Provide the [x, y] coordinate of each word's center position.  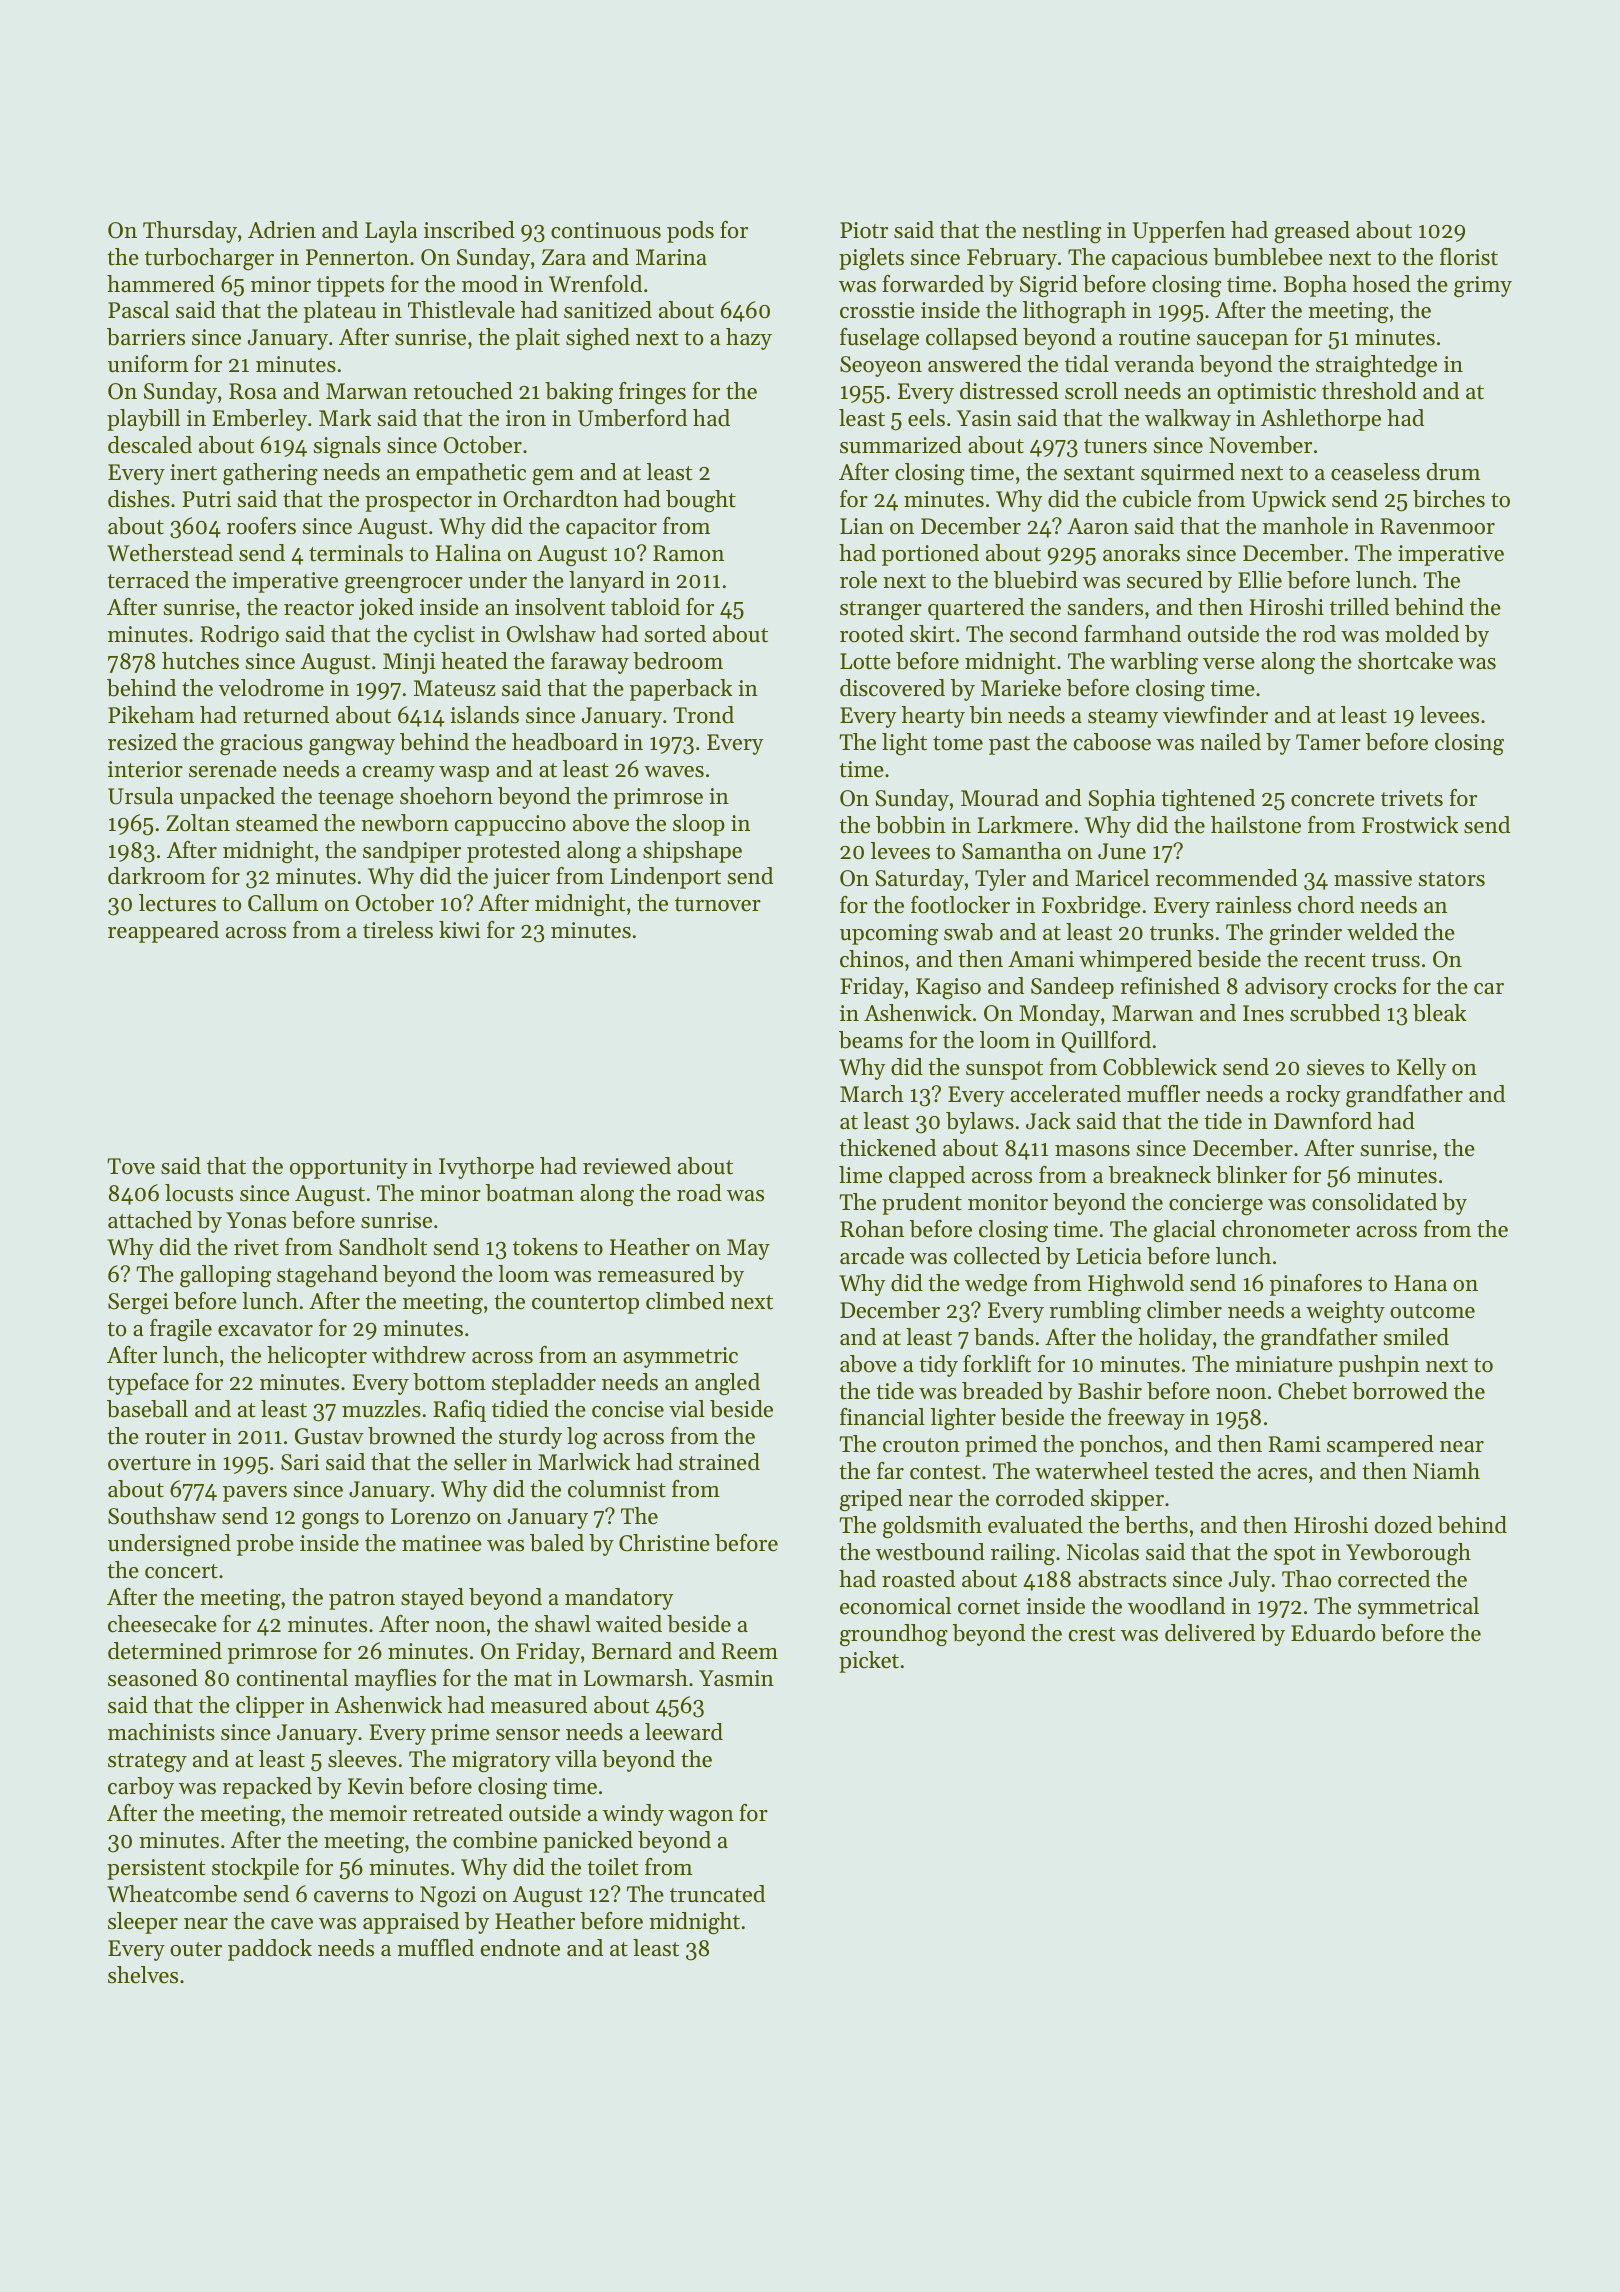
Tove [131, 1166]
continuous [606, 230]
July [1250, 1581]
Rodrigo [239, 636]
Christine [664, 1543]
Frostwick [1410, 825]
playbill [143, 420]
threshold [1369, 391]
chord [1326, 905]
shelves [143, 1975]
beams [871, 1040]
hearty [933, 717]
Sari [300, 1462]
